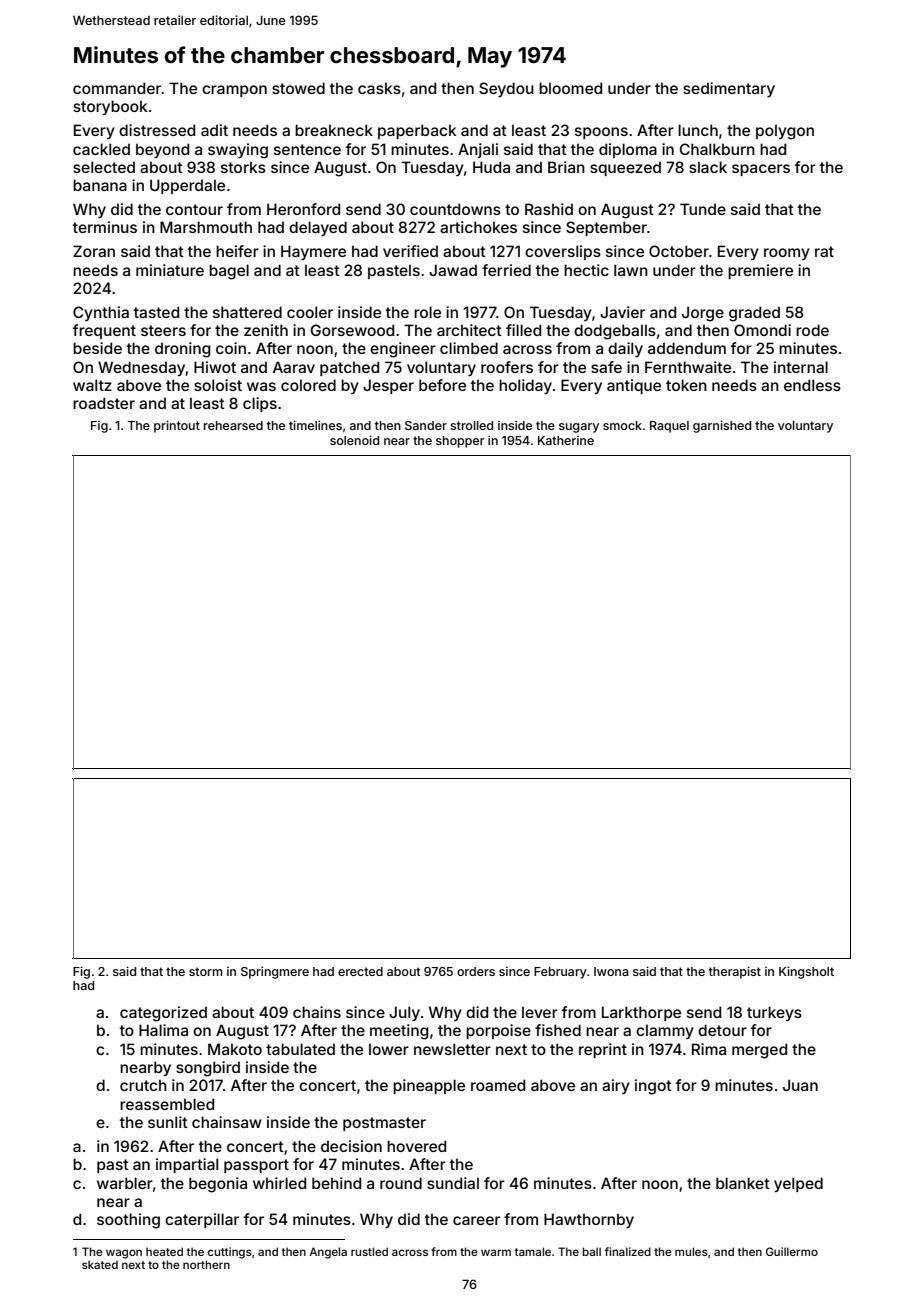  Describe the element at coordinates (735, 972) in the screenshot. I see `therapist` at that location.
